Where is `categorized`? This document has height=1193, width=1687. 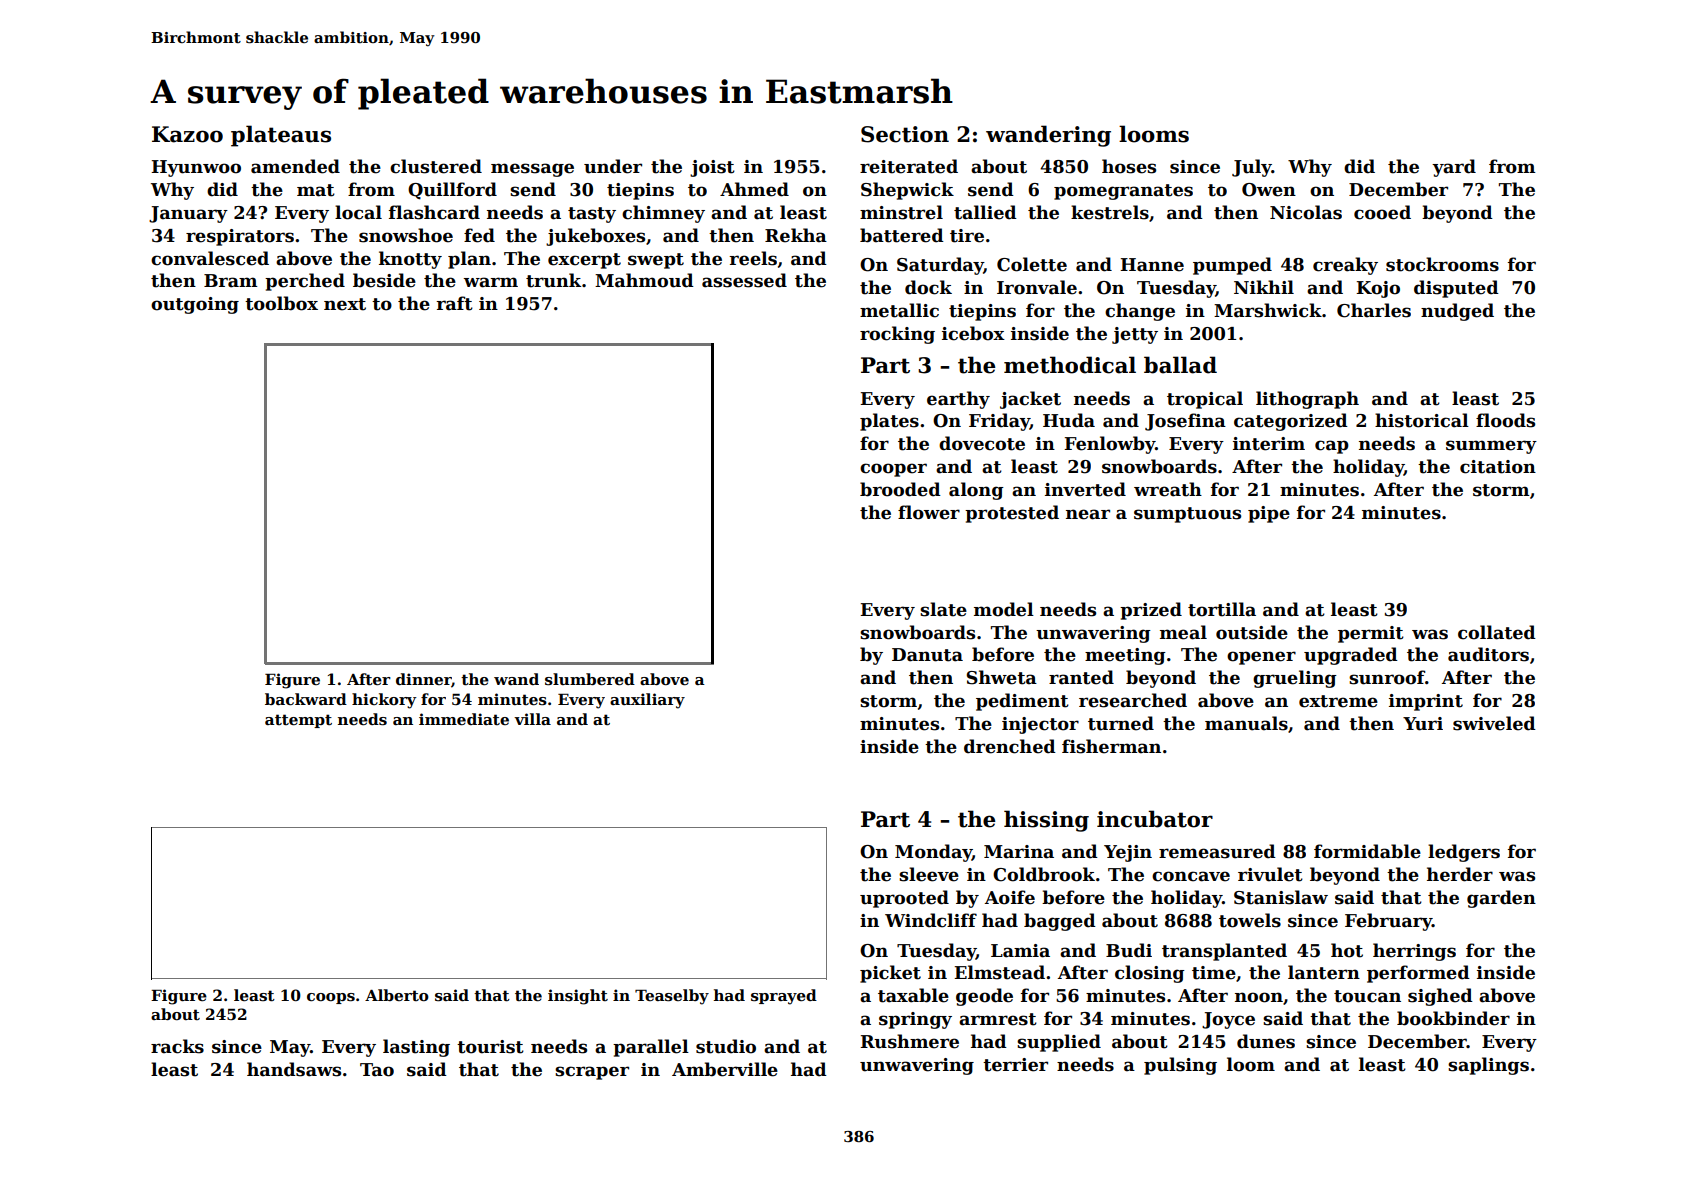 categorized is located at coordinates (1291, 422).
